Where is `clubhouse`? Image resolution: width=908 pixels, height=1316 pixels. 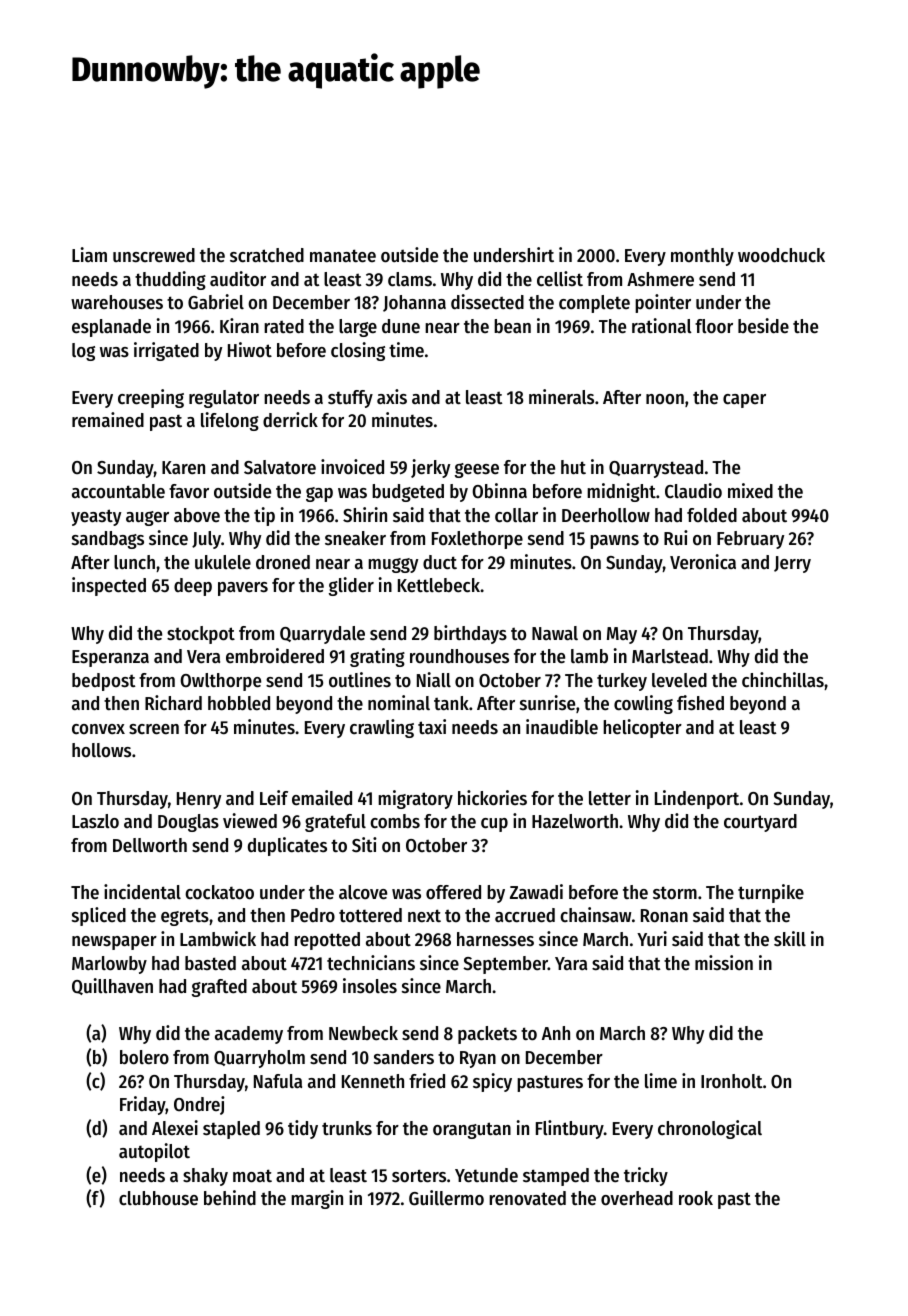
clubhouse is located at coordinates (158, 1198).
